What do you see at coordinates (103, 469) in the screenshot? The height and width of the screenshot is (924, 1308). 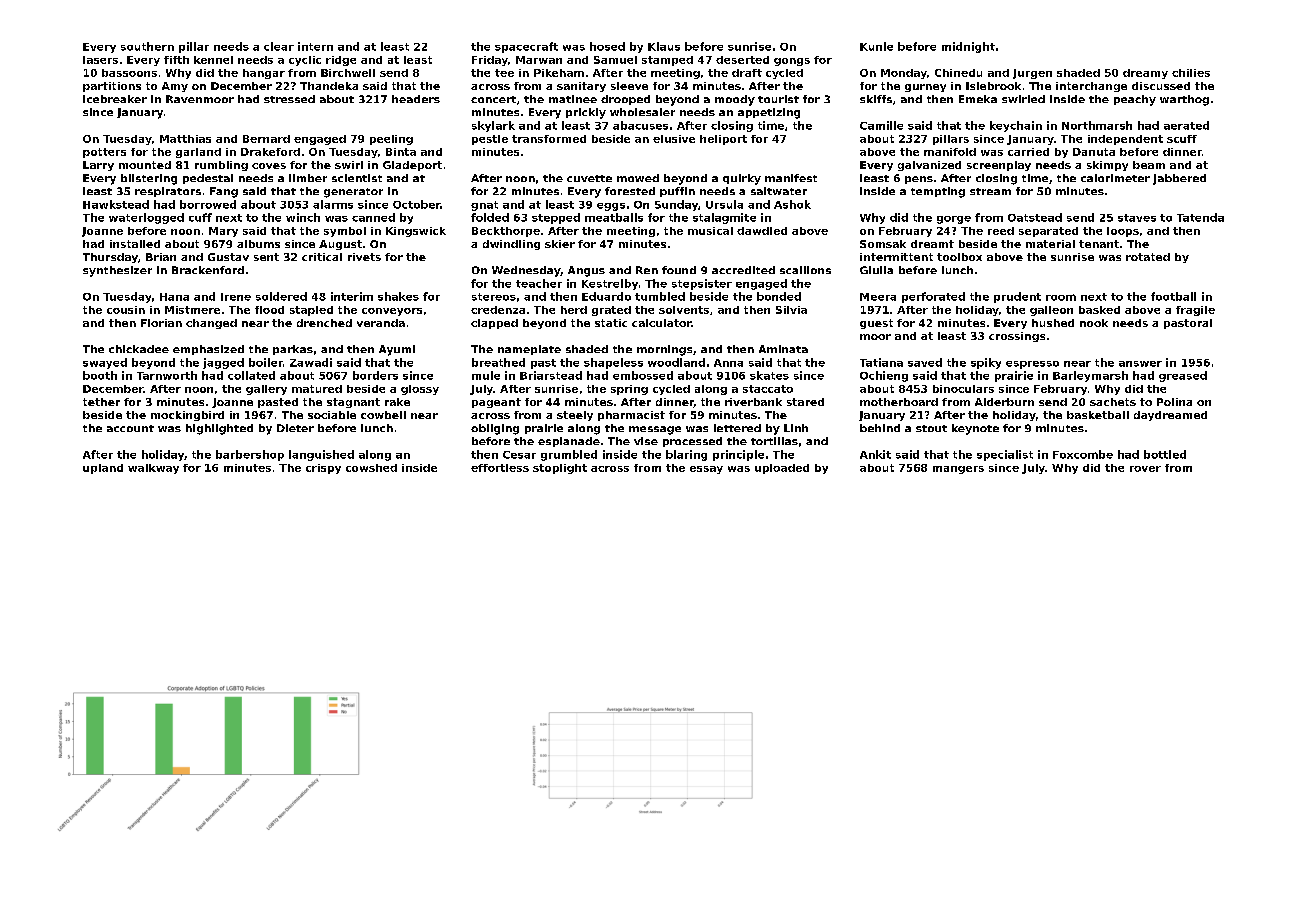 I see `upland` at bounding box center [103, 469].
